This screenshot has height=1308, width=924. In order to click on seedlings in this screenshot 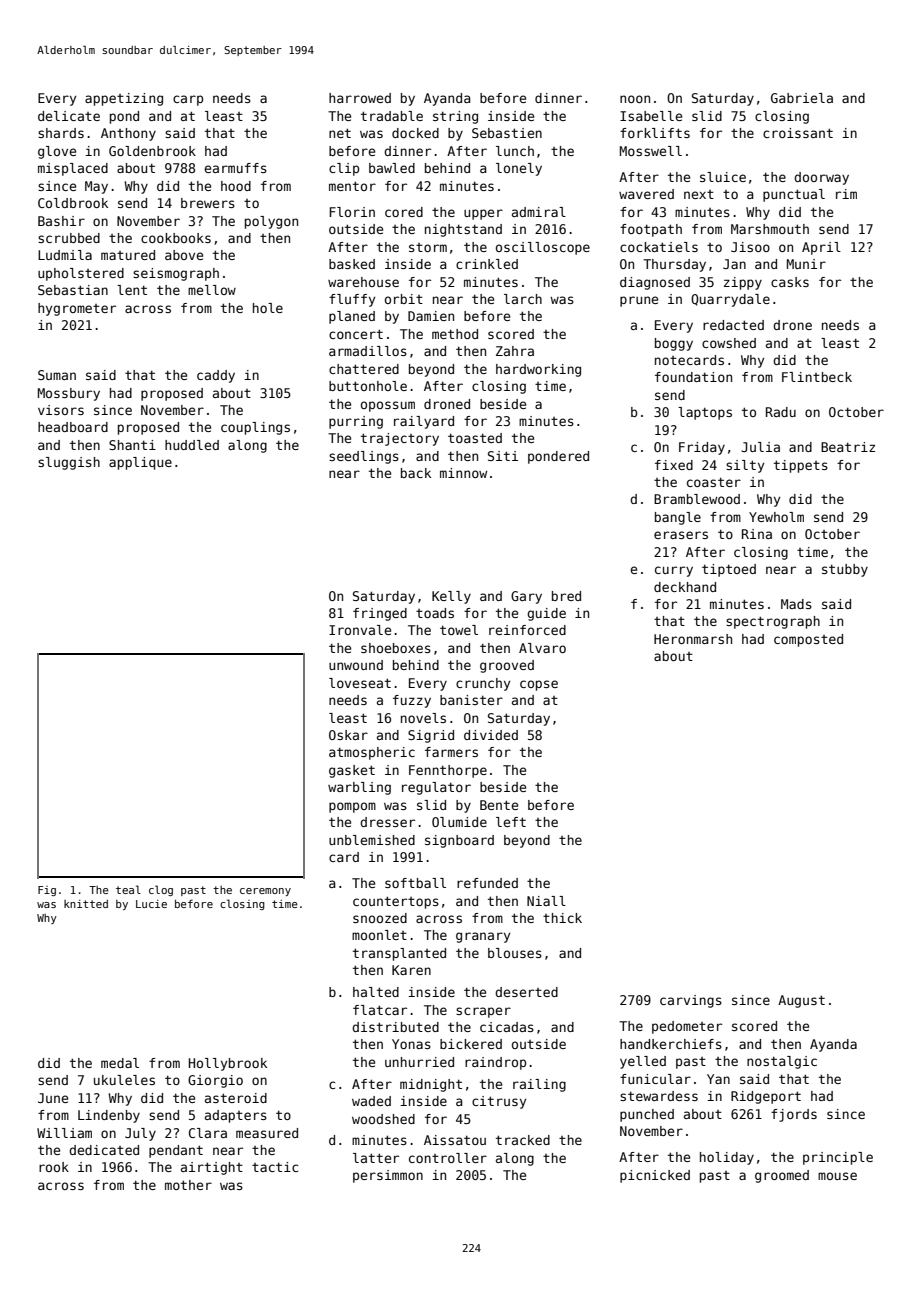, I will do `click(364, 457)`.
